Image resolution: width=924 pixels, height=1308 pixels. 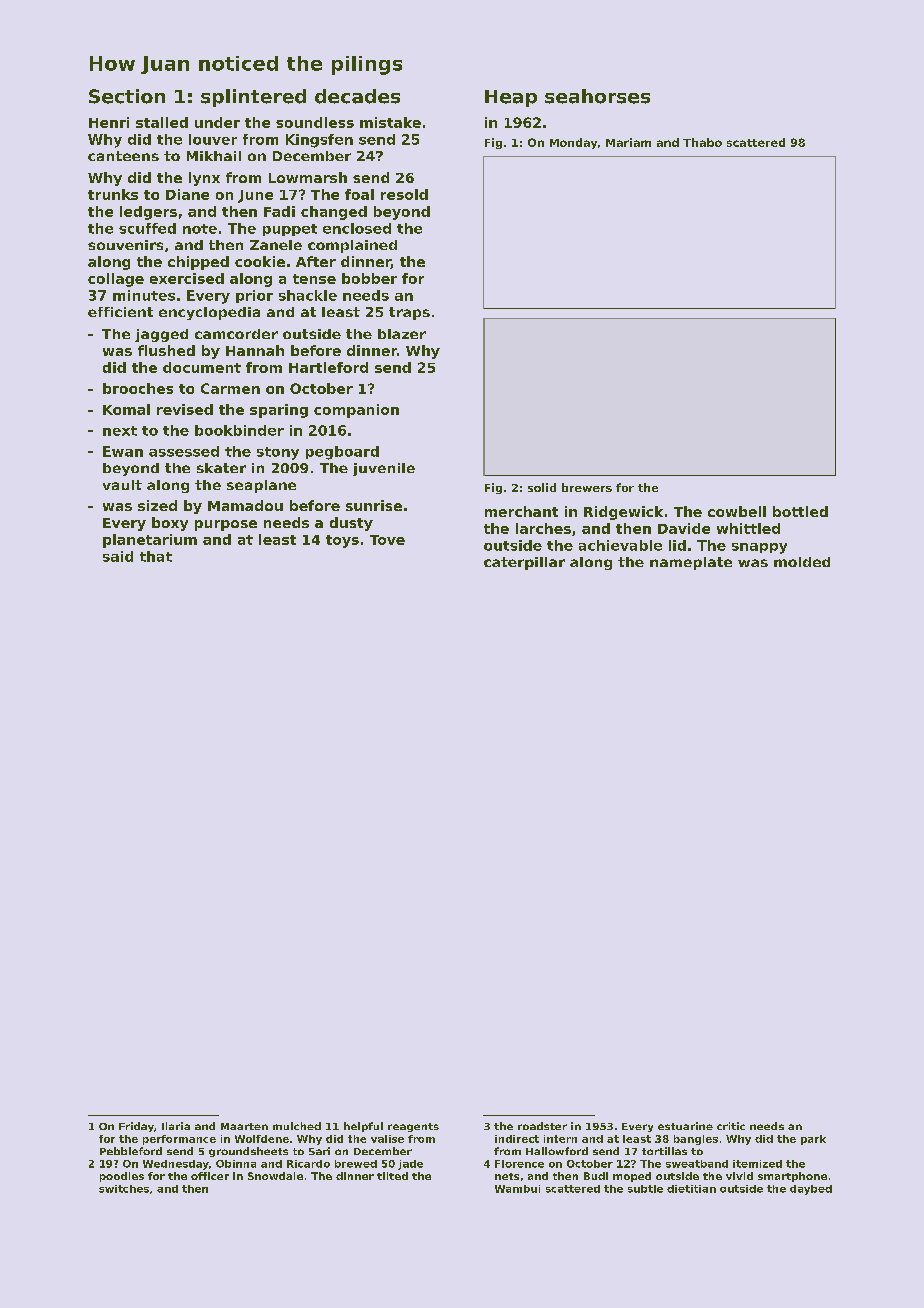 What do you see at coordinates (357, 96) in the screenshot?
I see `decades` at bounding box center [357, 96].
